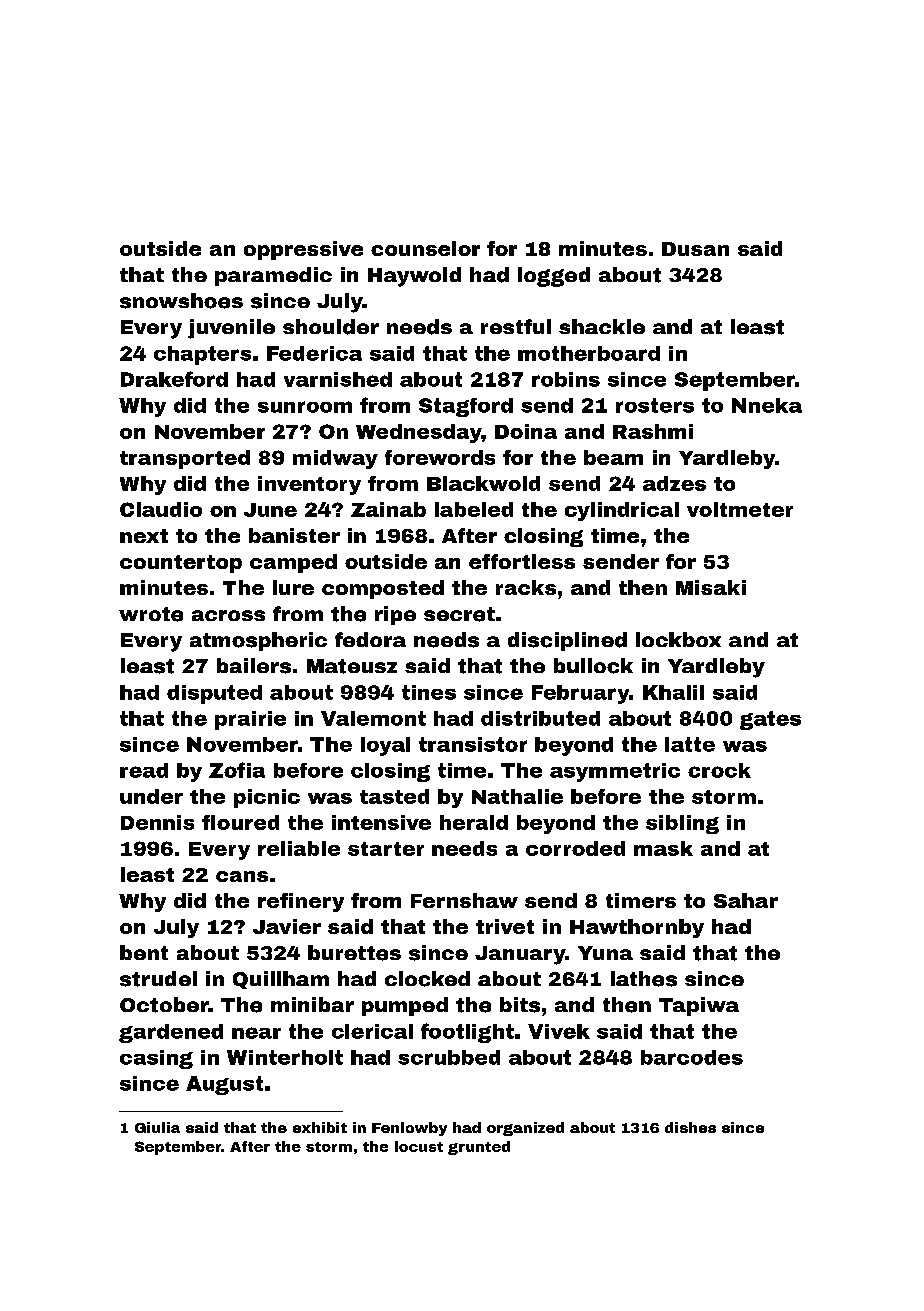 The image size is (924, 1311). What do you see at coordinates (719, 770) in the screenshot?
I see `crock` at bounding box center [719, 770].
